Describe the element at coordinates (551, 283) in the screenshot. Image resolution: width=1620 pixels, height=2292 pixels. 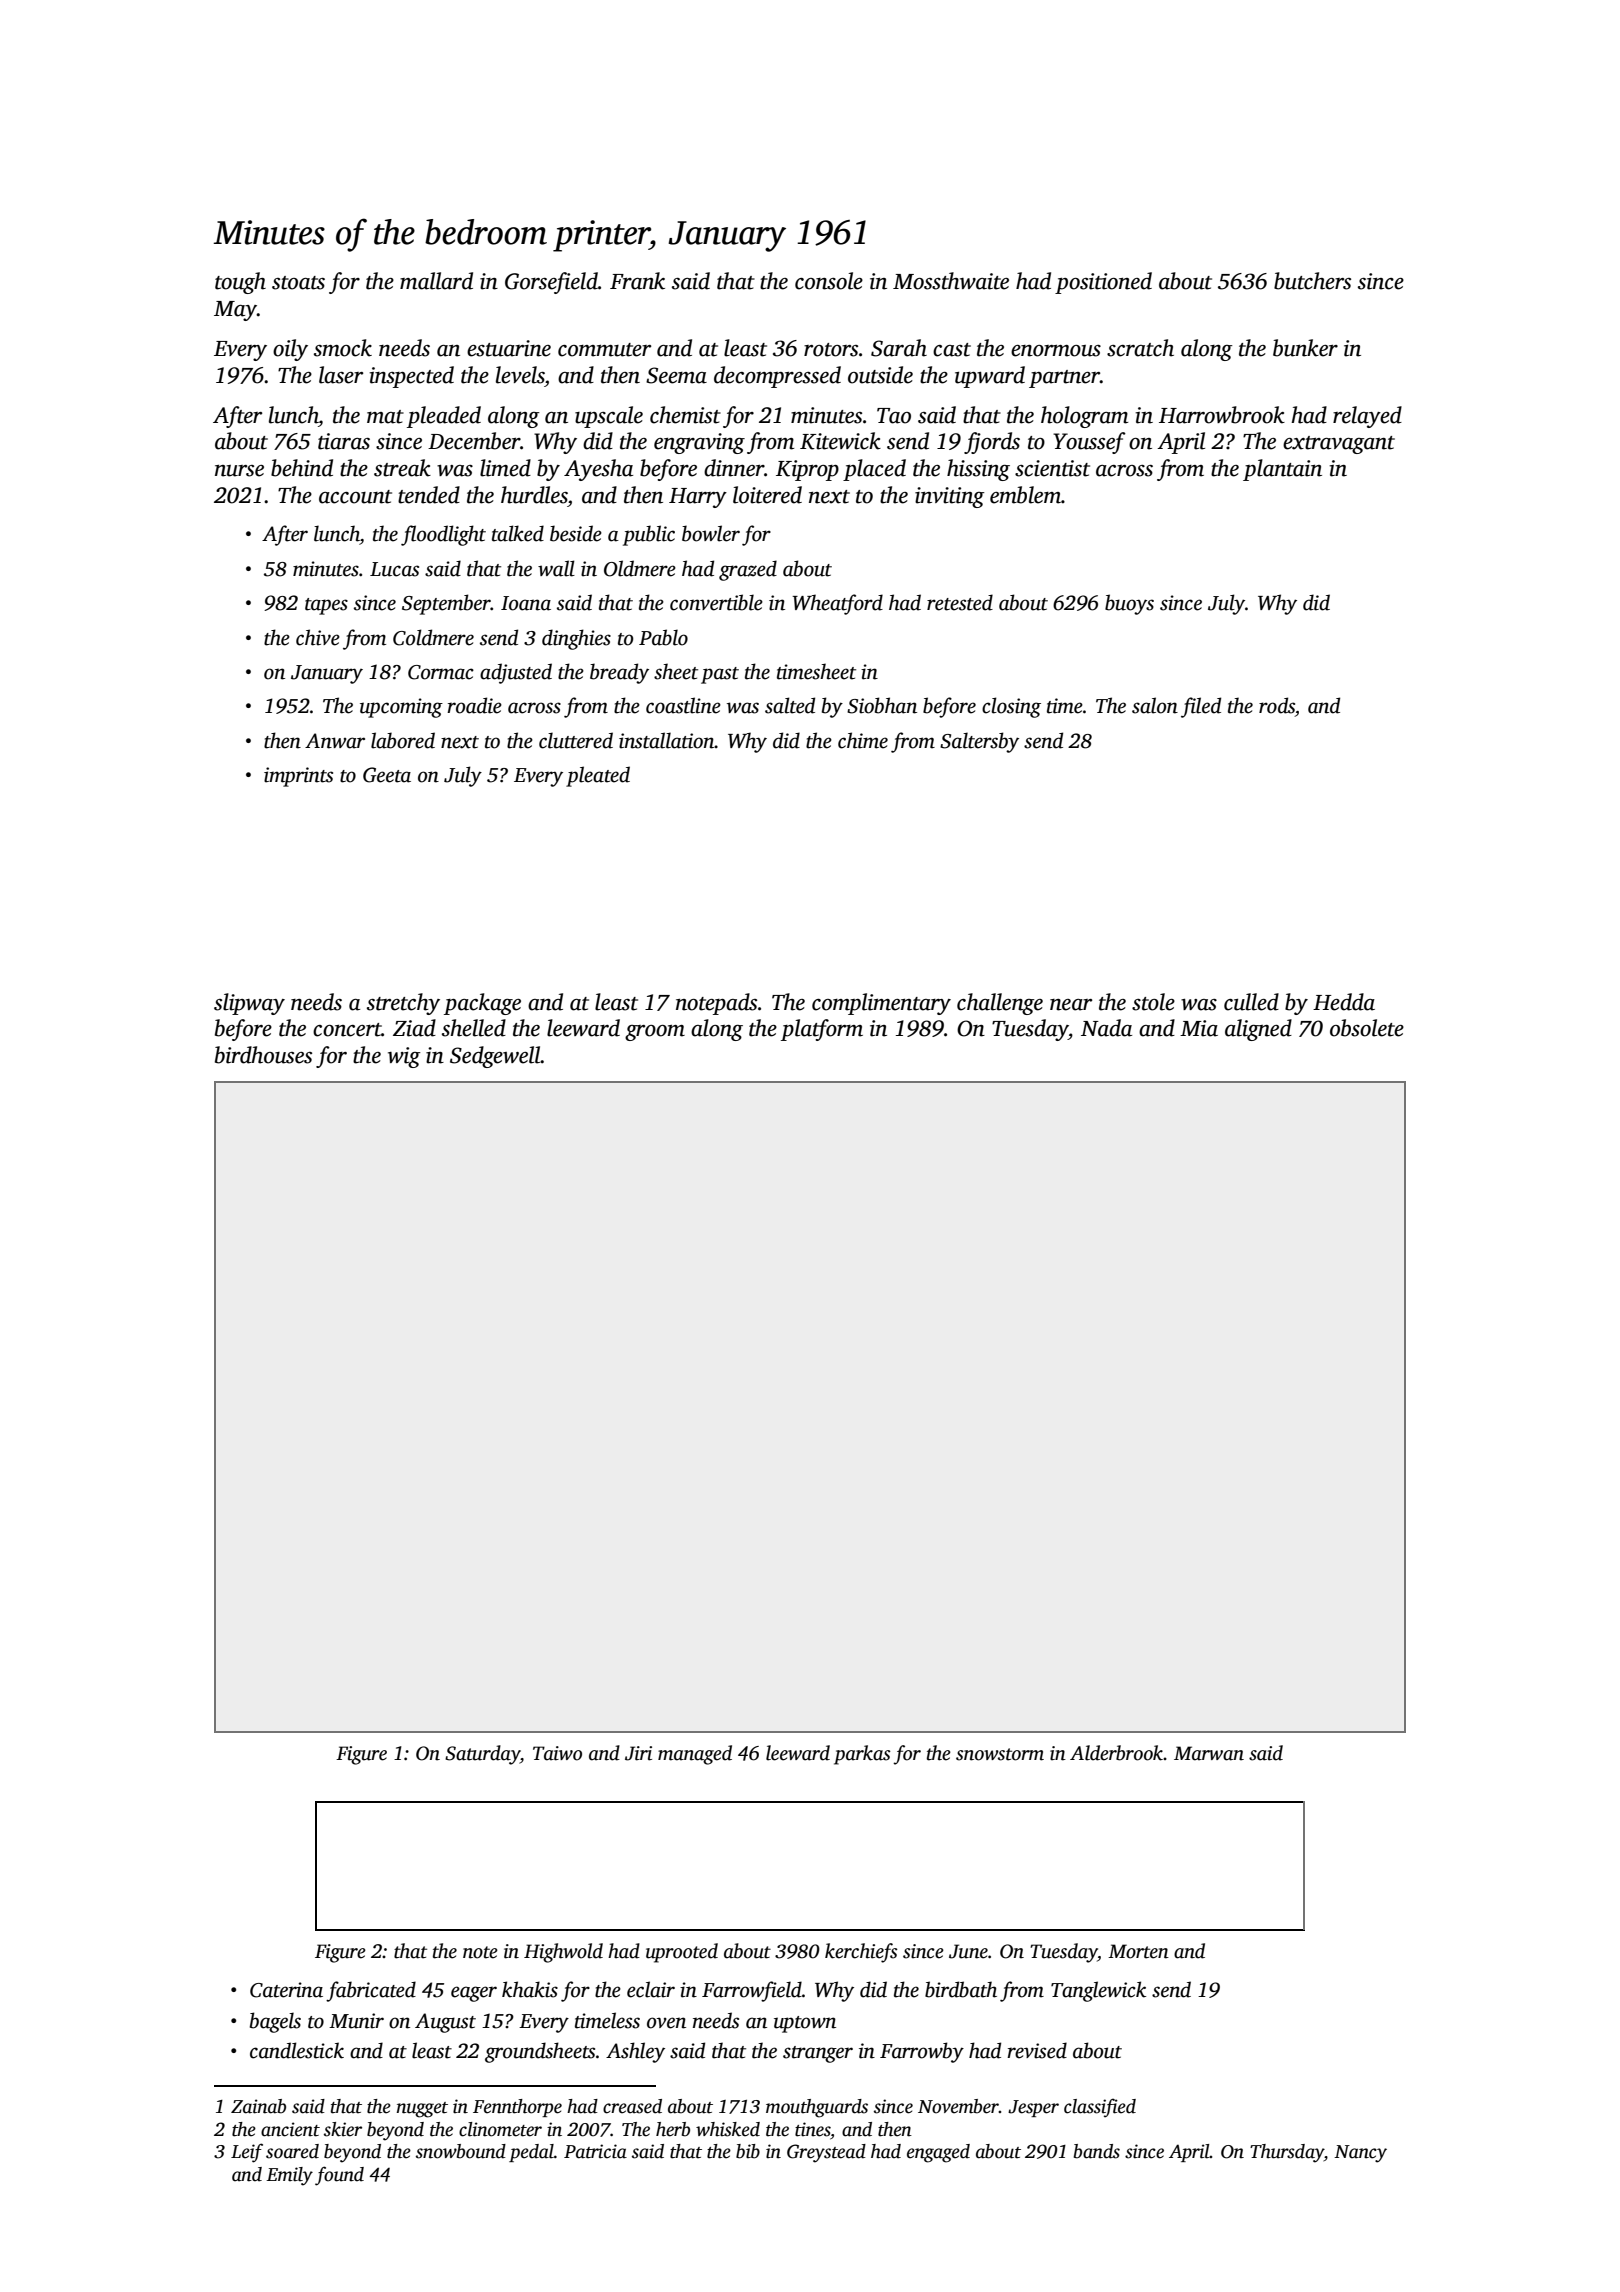
I see `Gorsefield` at that location.
